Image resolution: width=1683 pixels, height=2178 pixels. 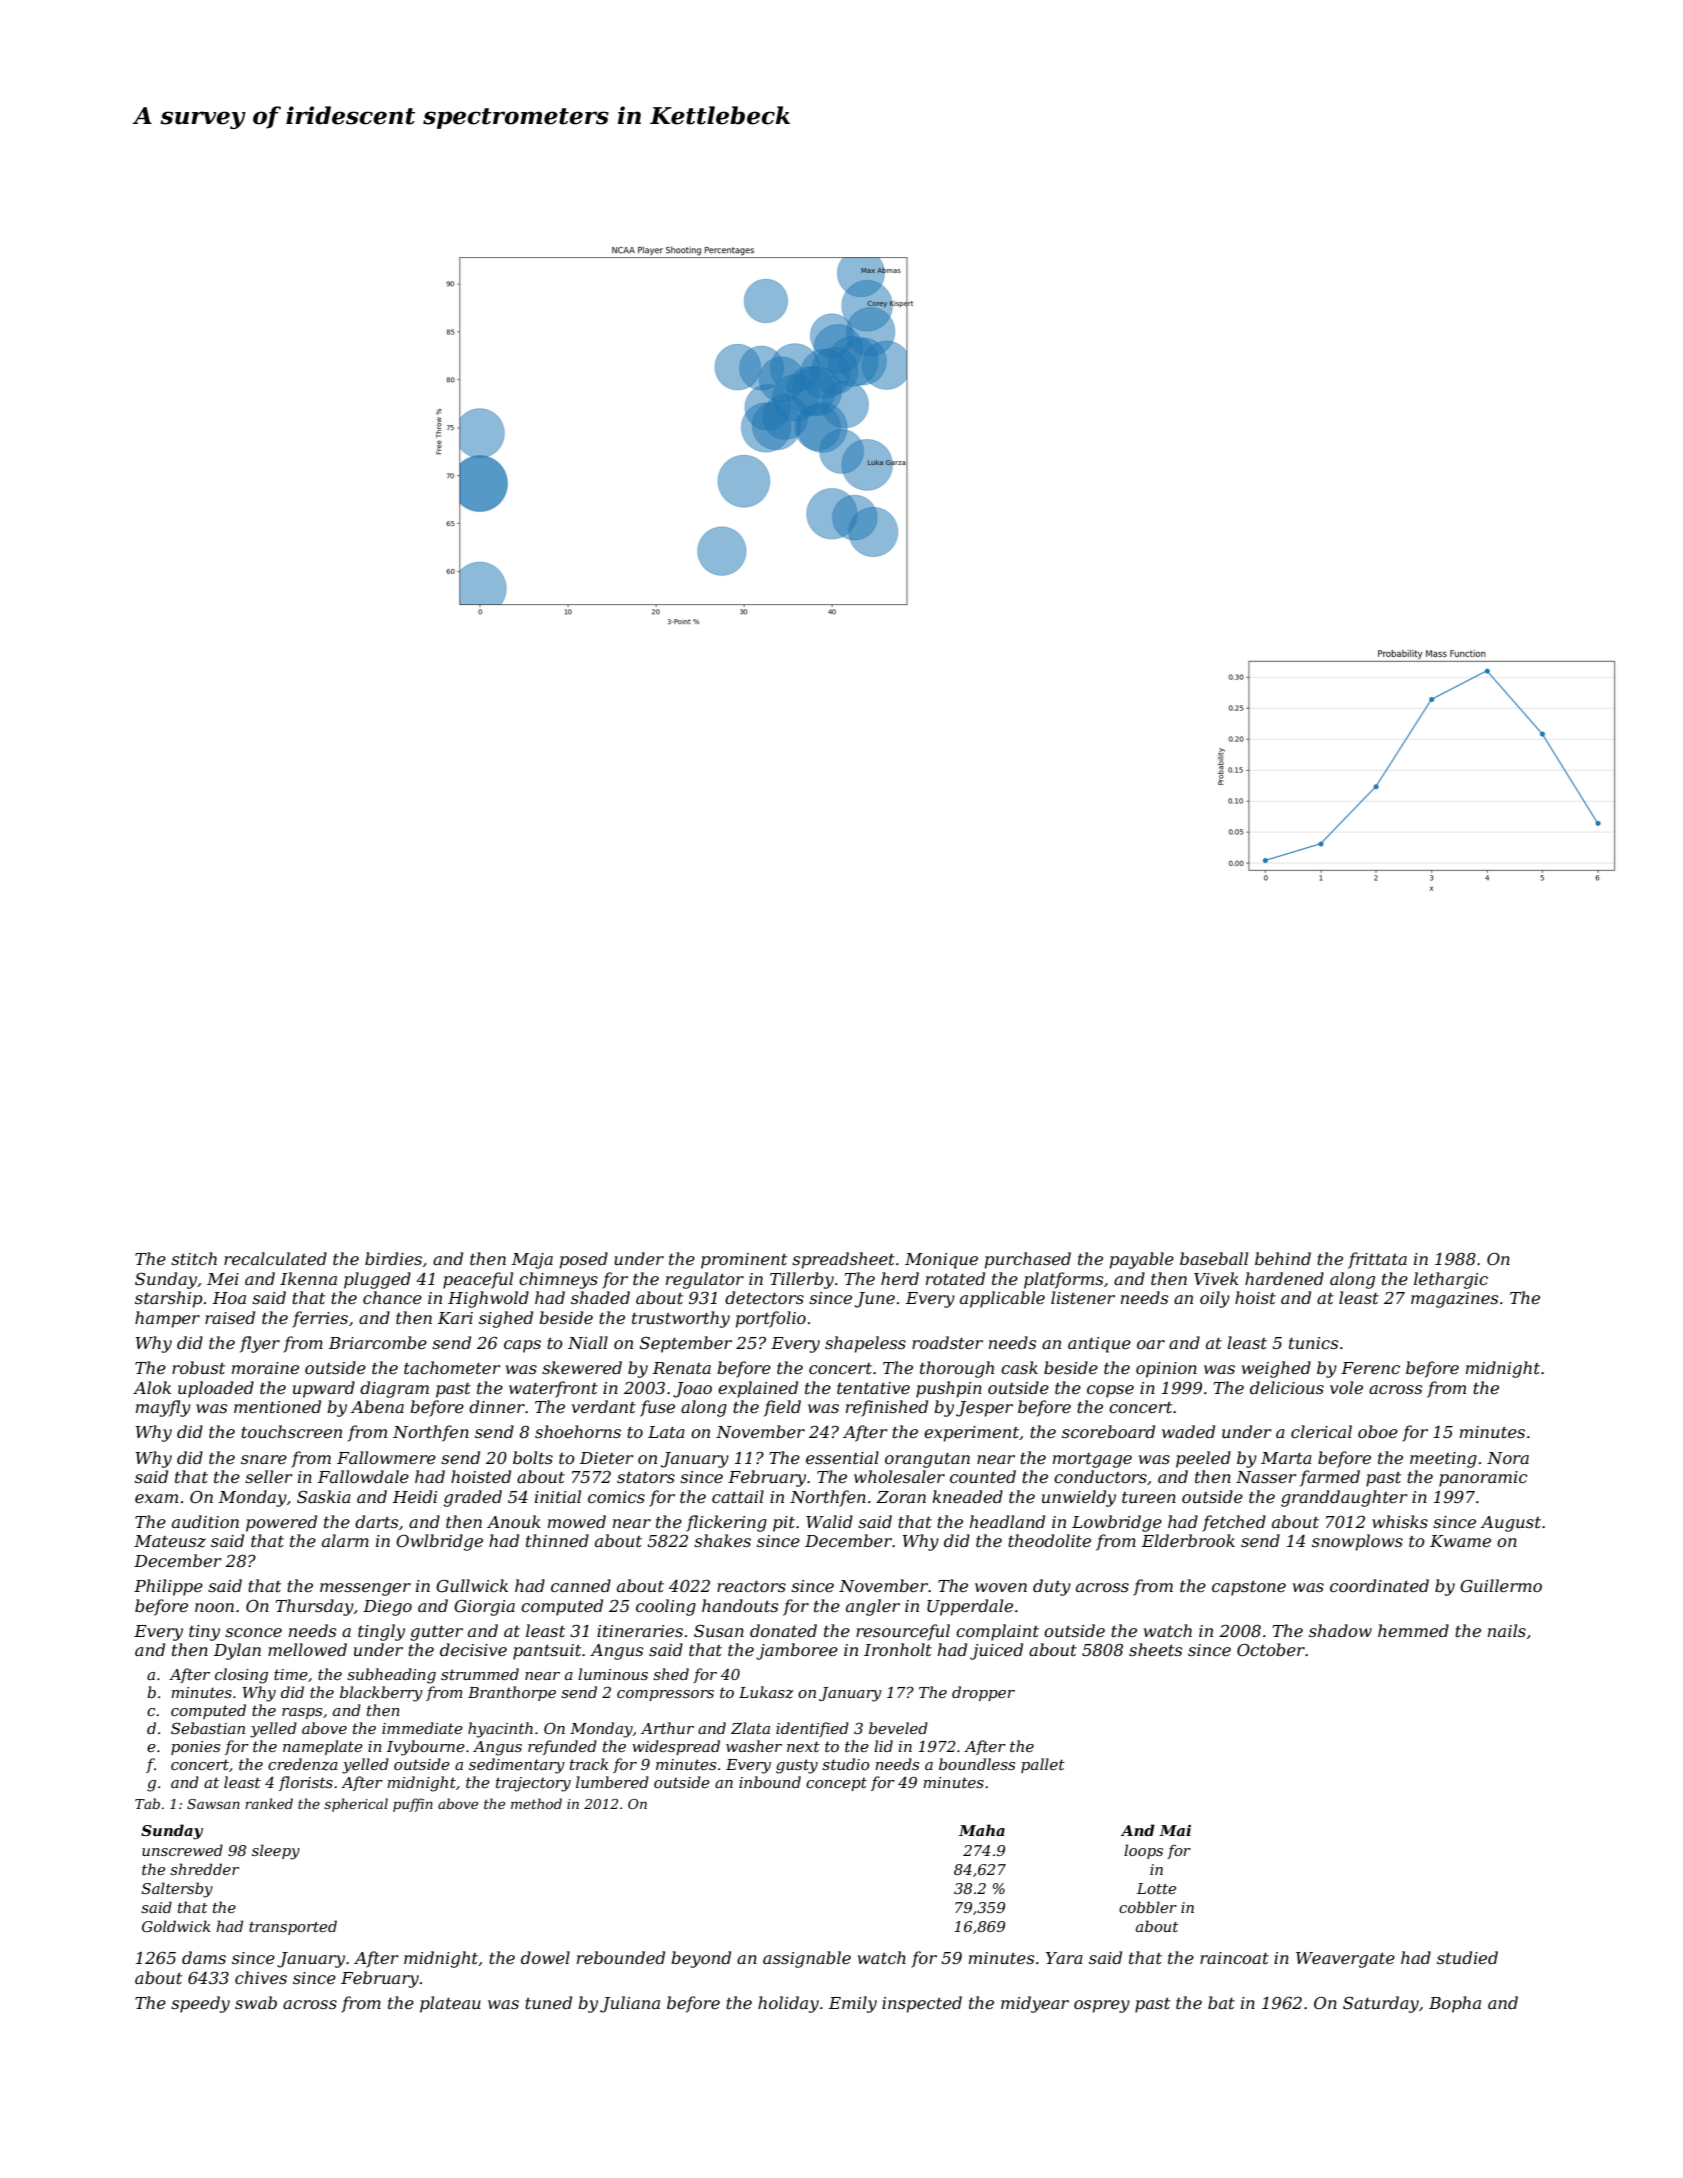 I want to click on messenger, so click(x=365, y=1589).
